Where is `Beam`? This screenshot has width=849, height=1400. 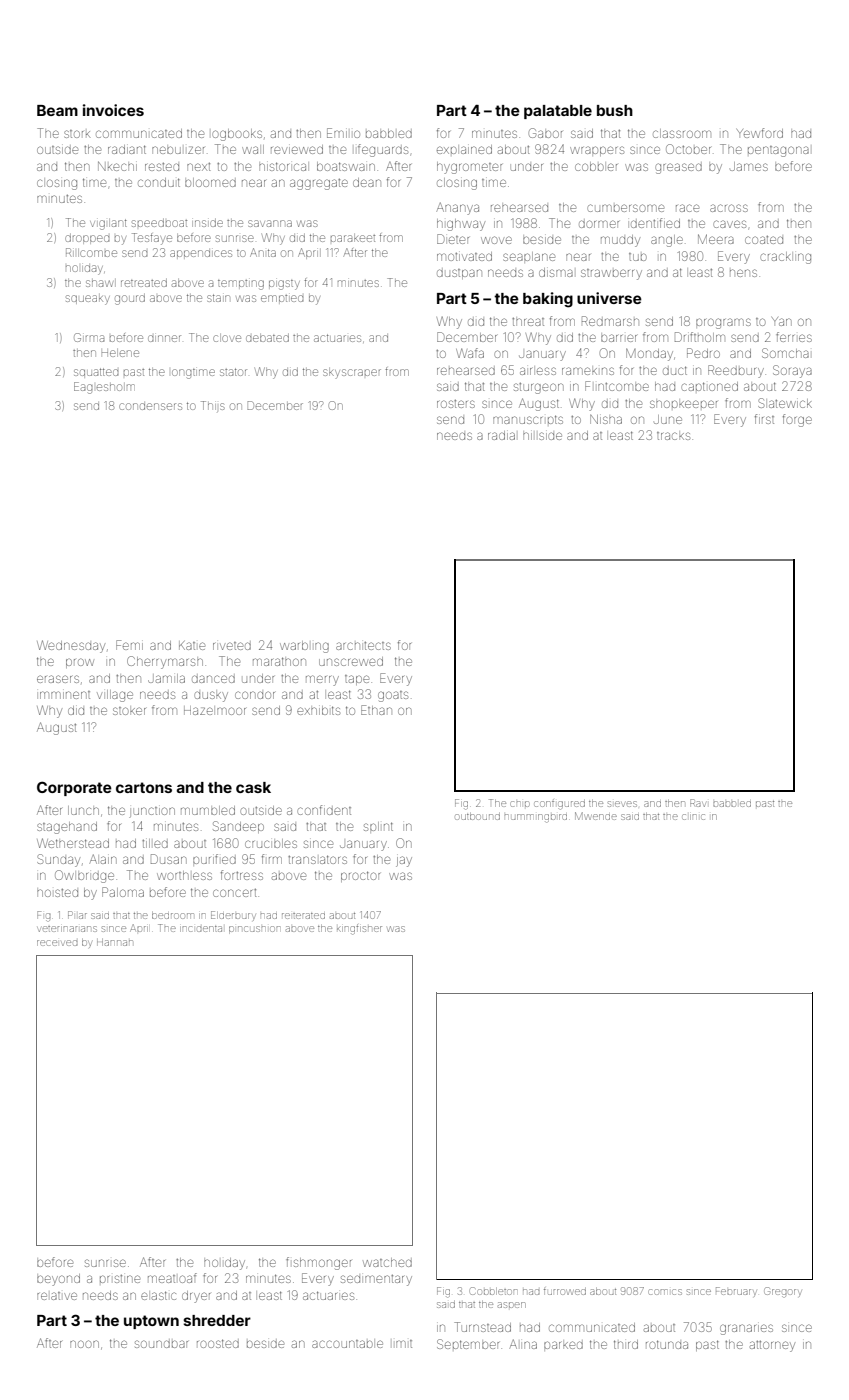
Beam is located at coordinates (57, 110).
